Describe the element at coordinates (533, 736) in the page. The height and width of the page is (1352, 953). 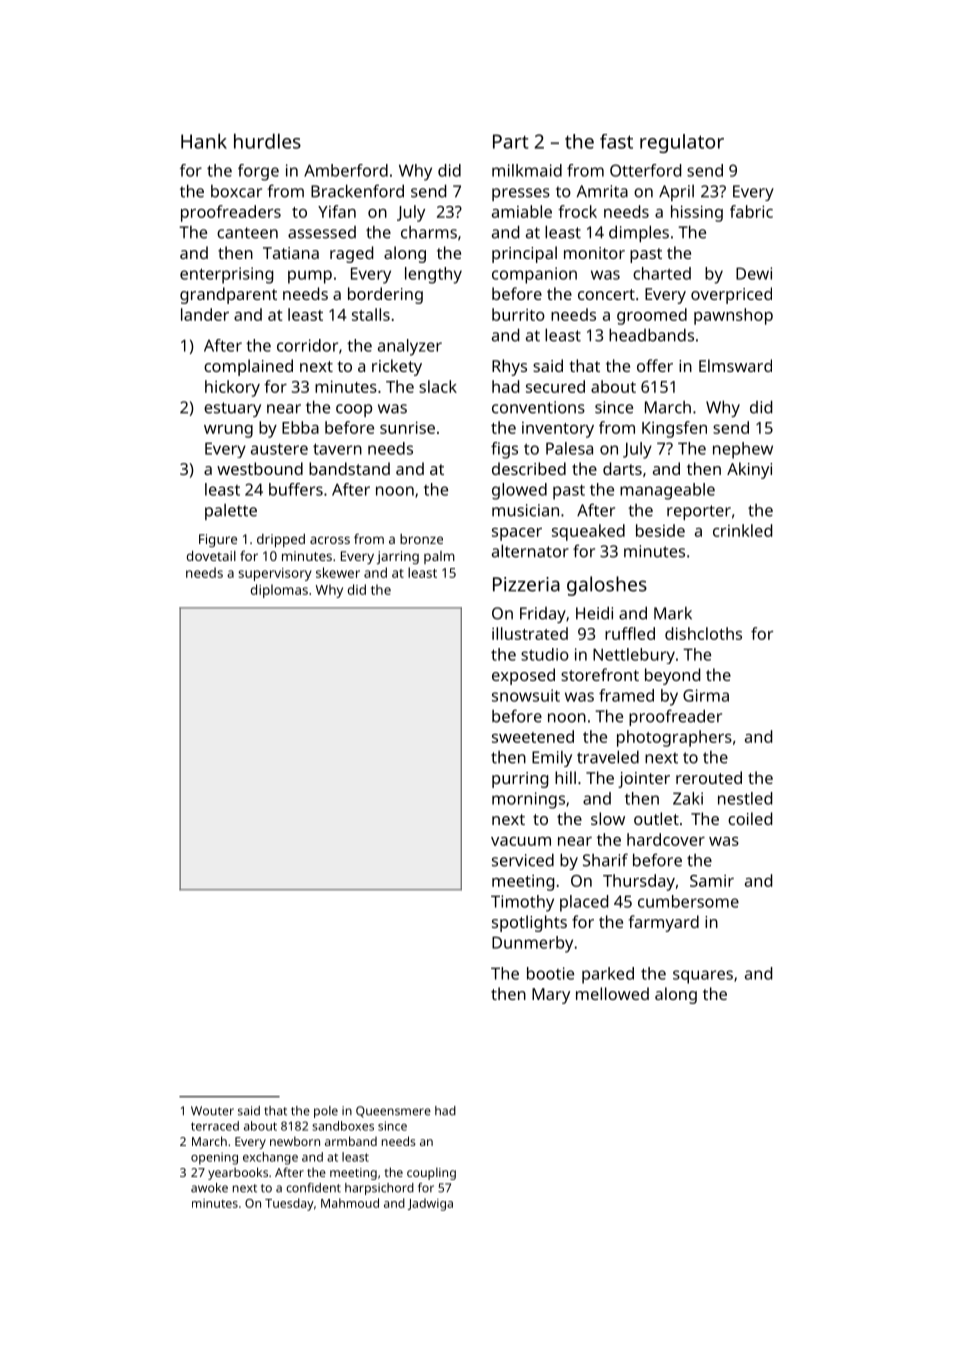
I see `sweetened` at that location.
